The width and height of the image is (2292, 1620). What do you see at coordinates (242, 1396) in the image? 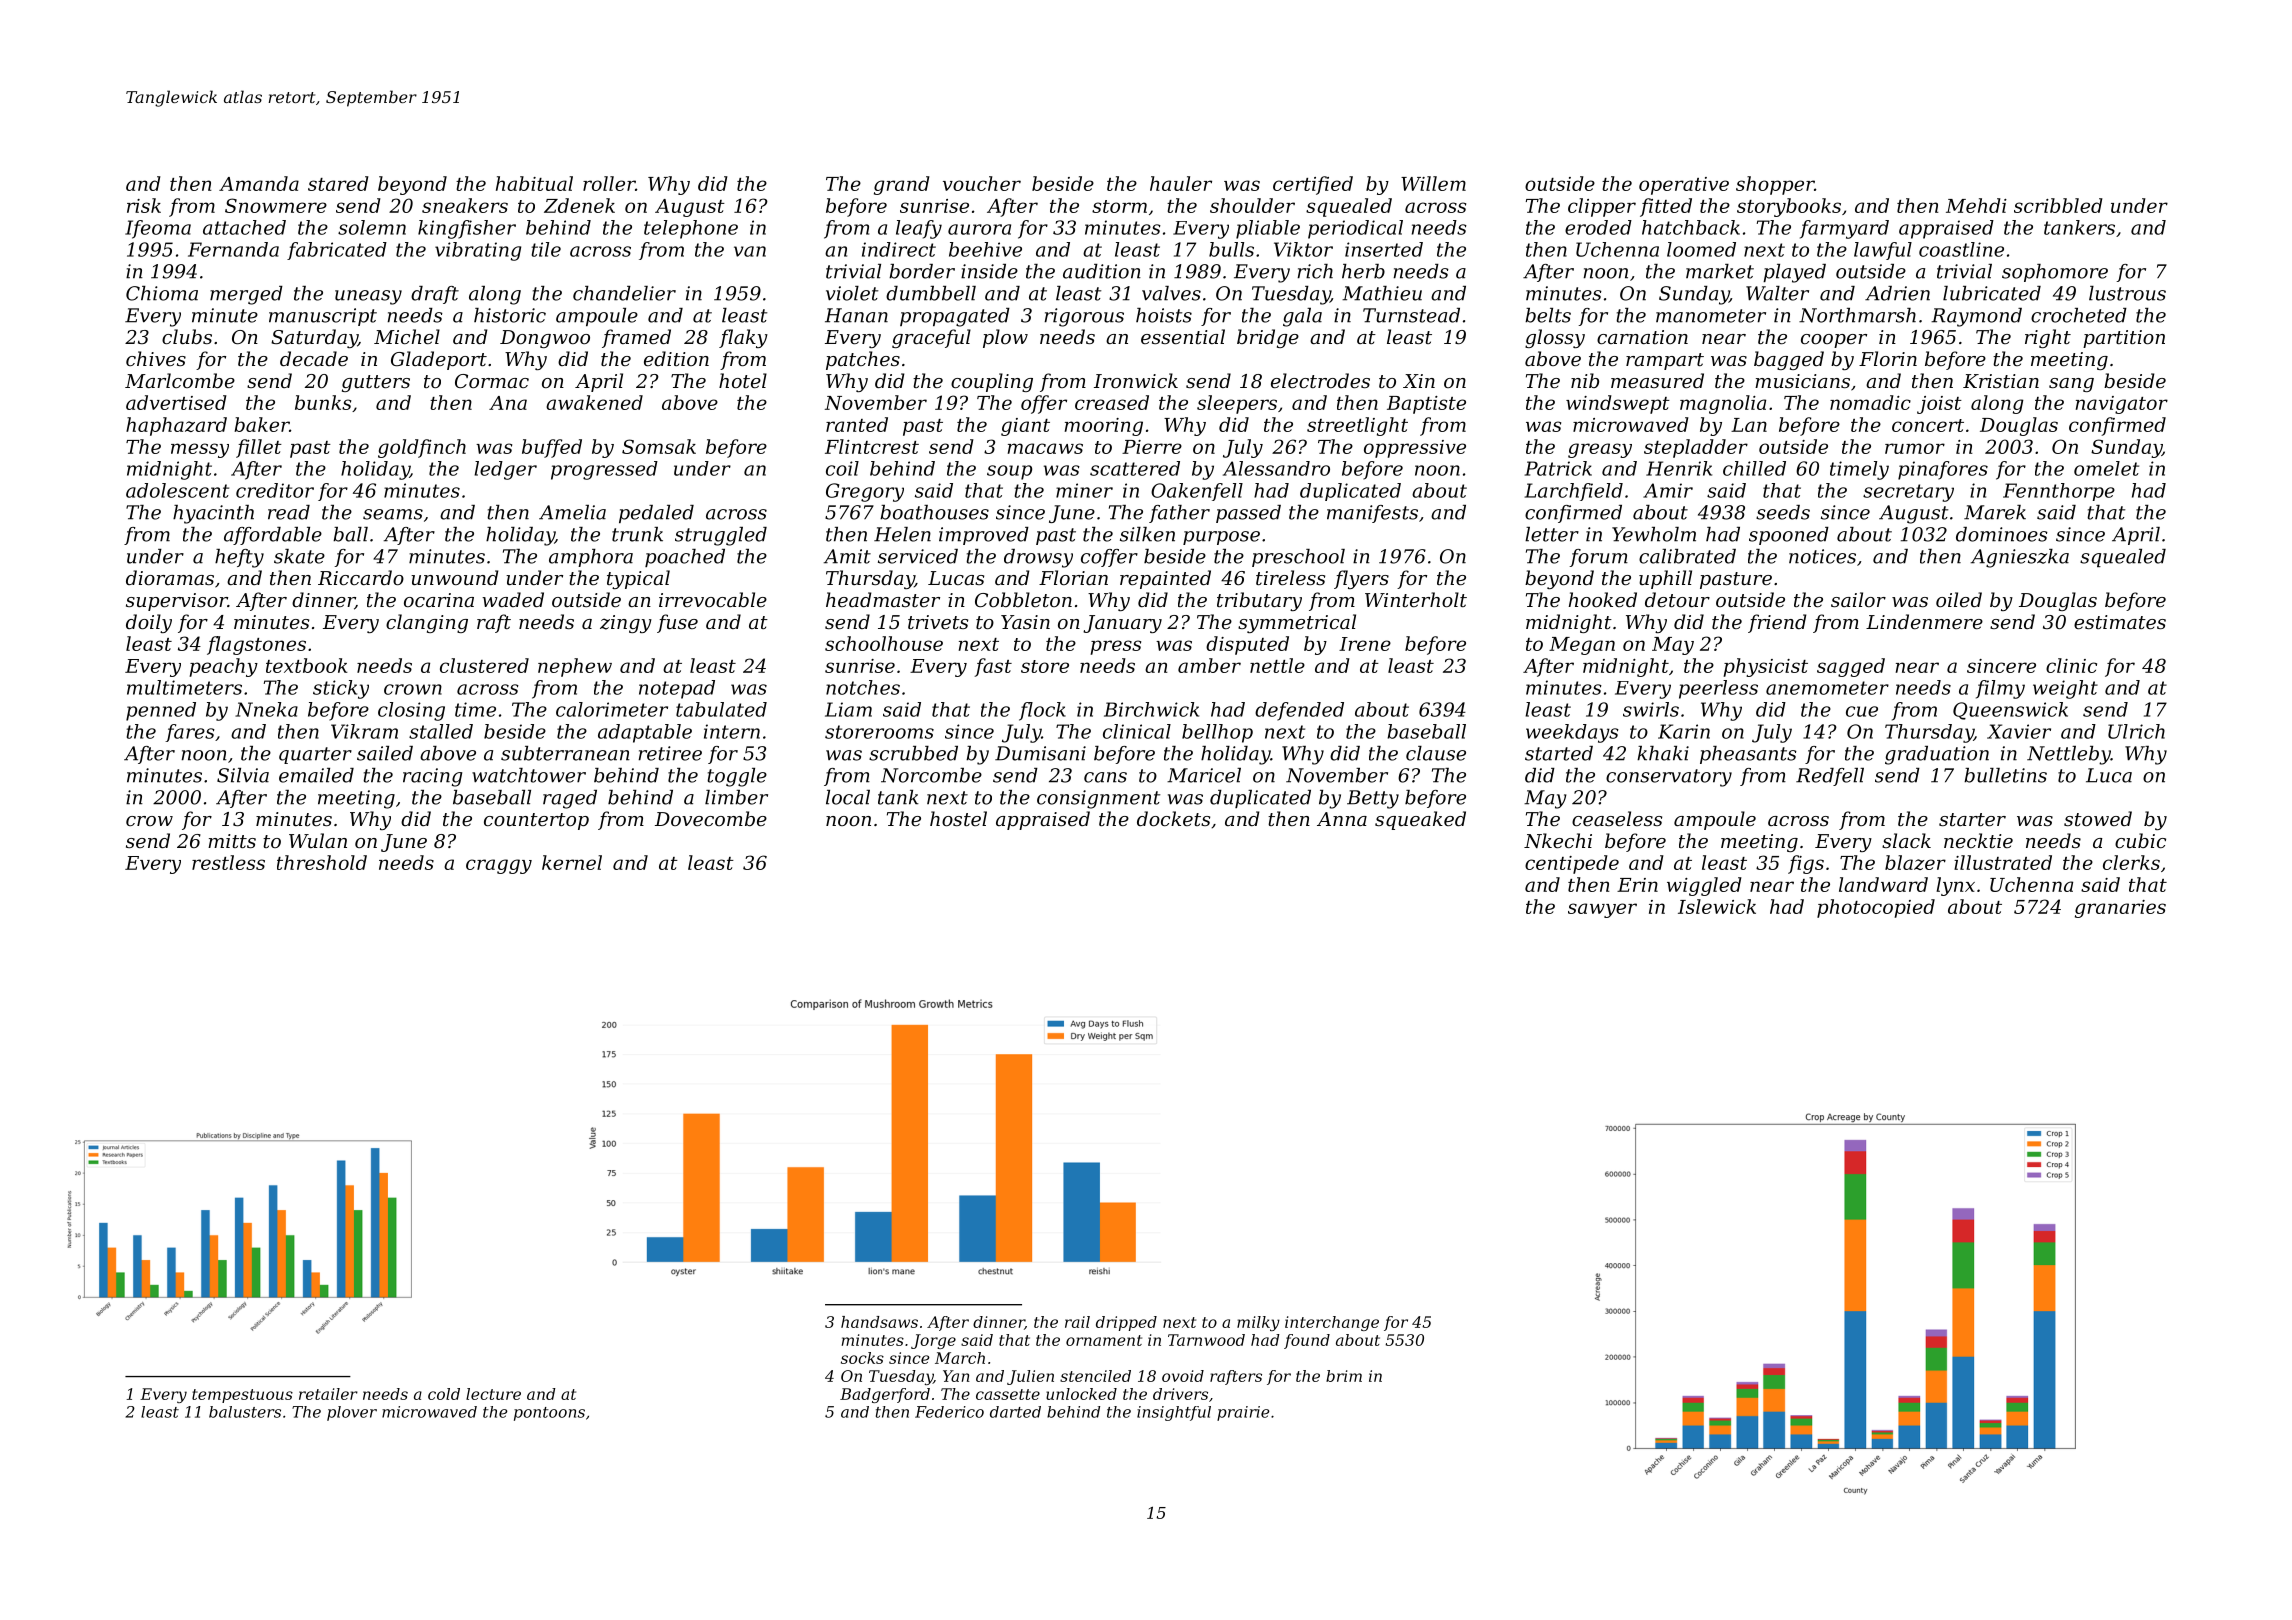
I see `tempestuous` at bounding box center [242, 1396].
